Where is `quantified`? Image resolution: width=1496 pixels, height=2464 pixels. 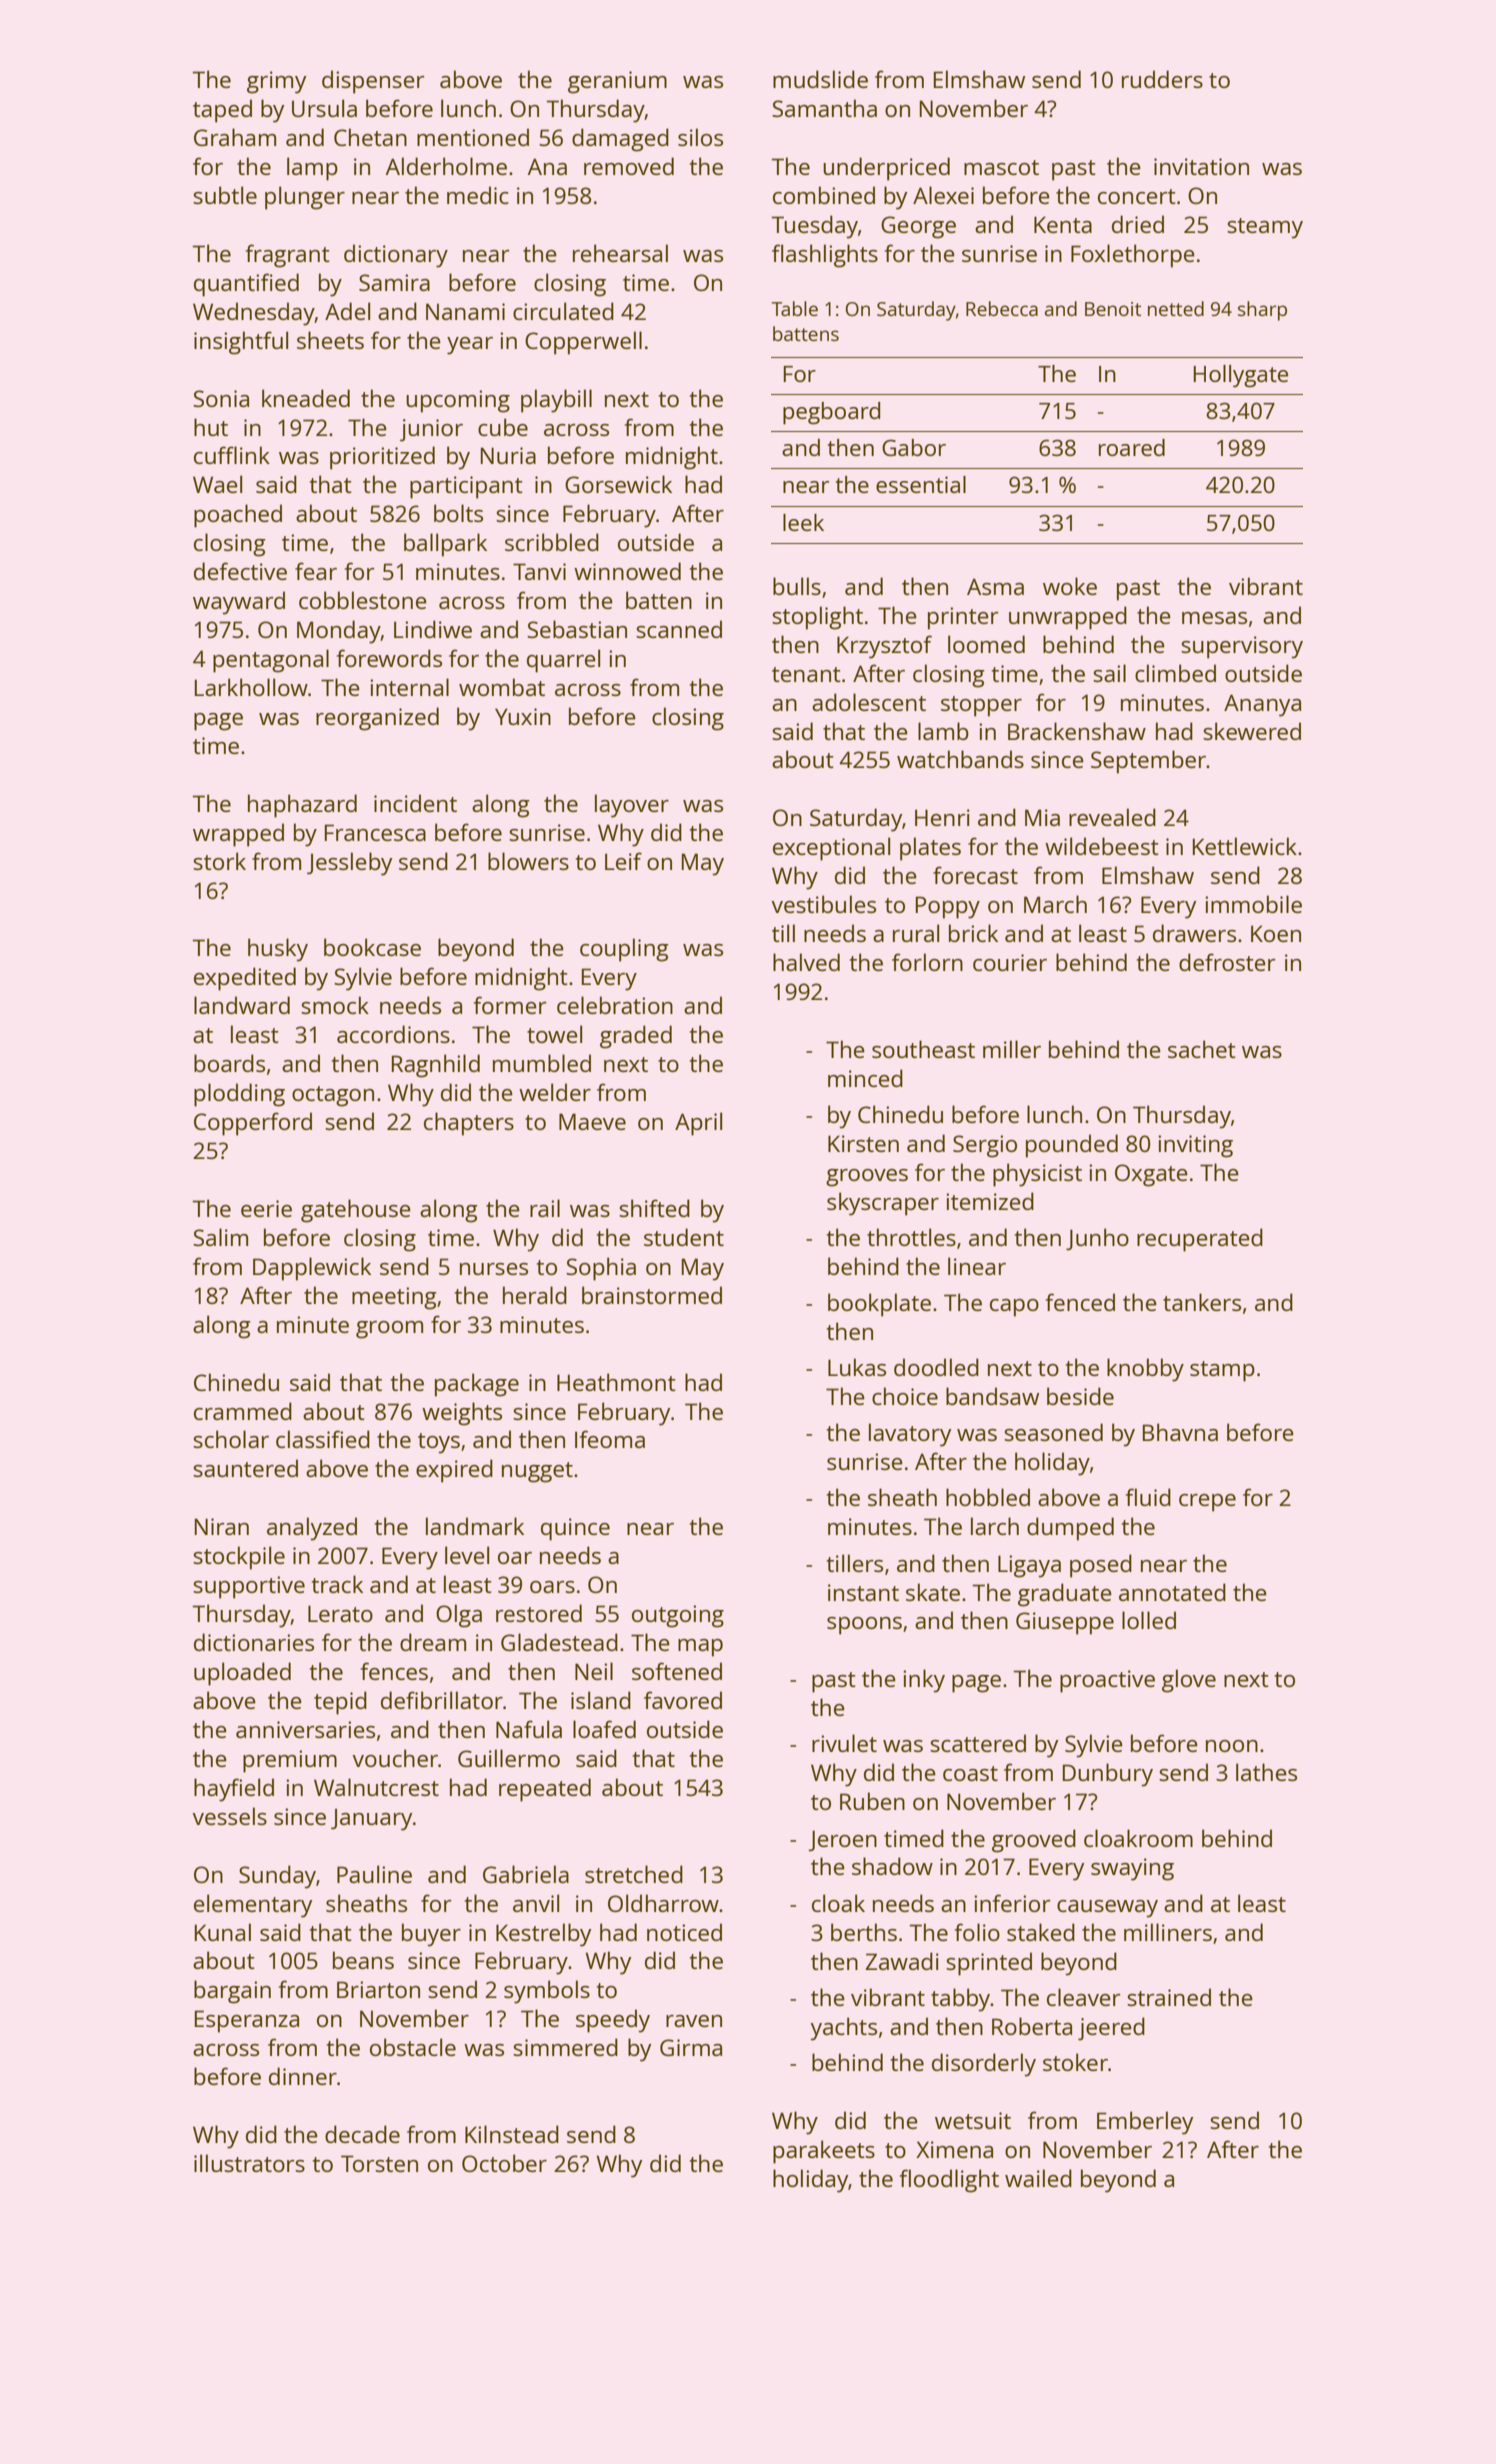 quantified is located at coordinates (246, 285).
